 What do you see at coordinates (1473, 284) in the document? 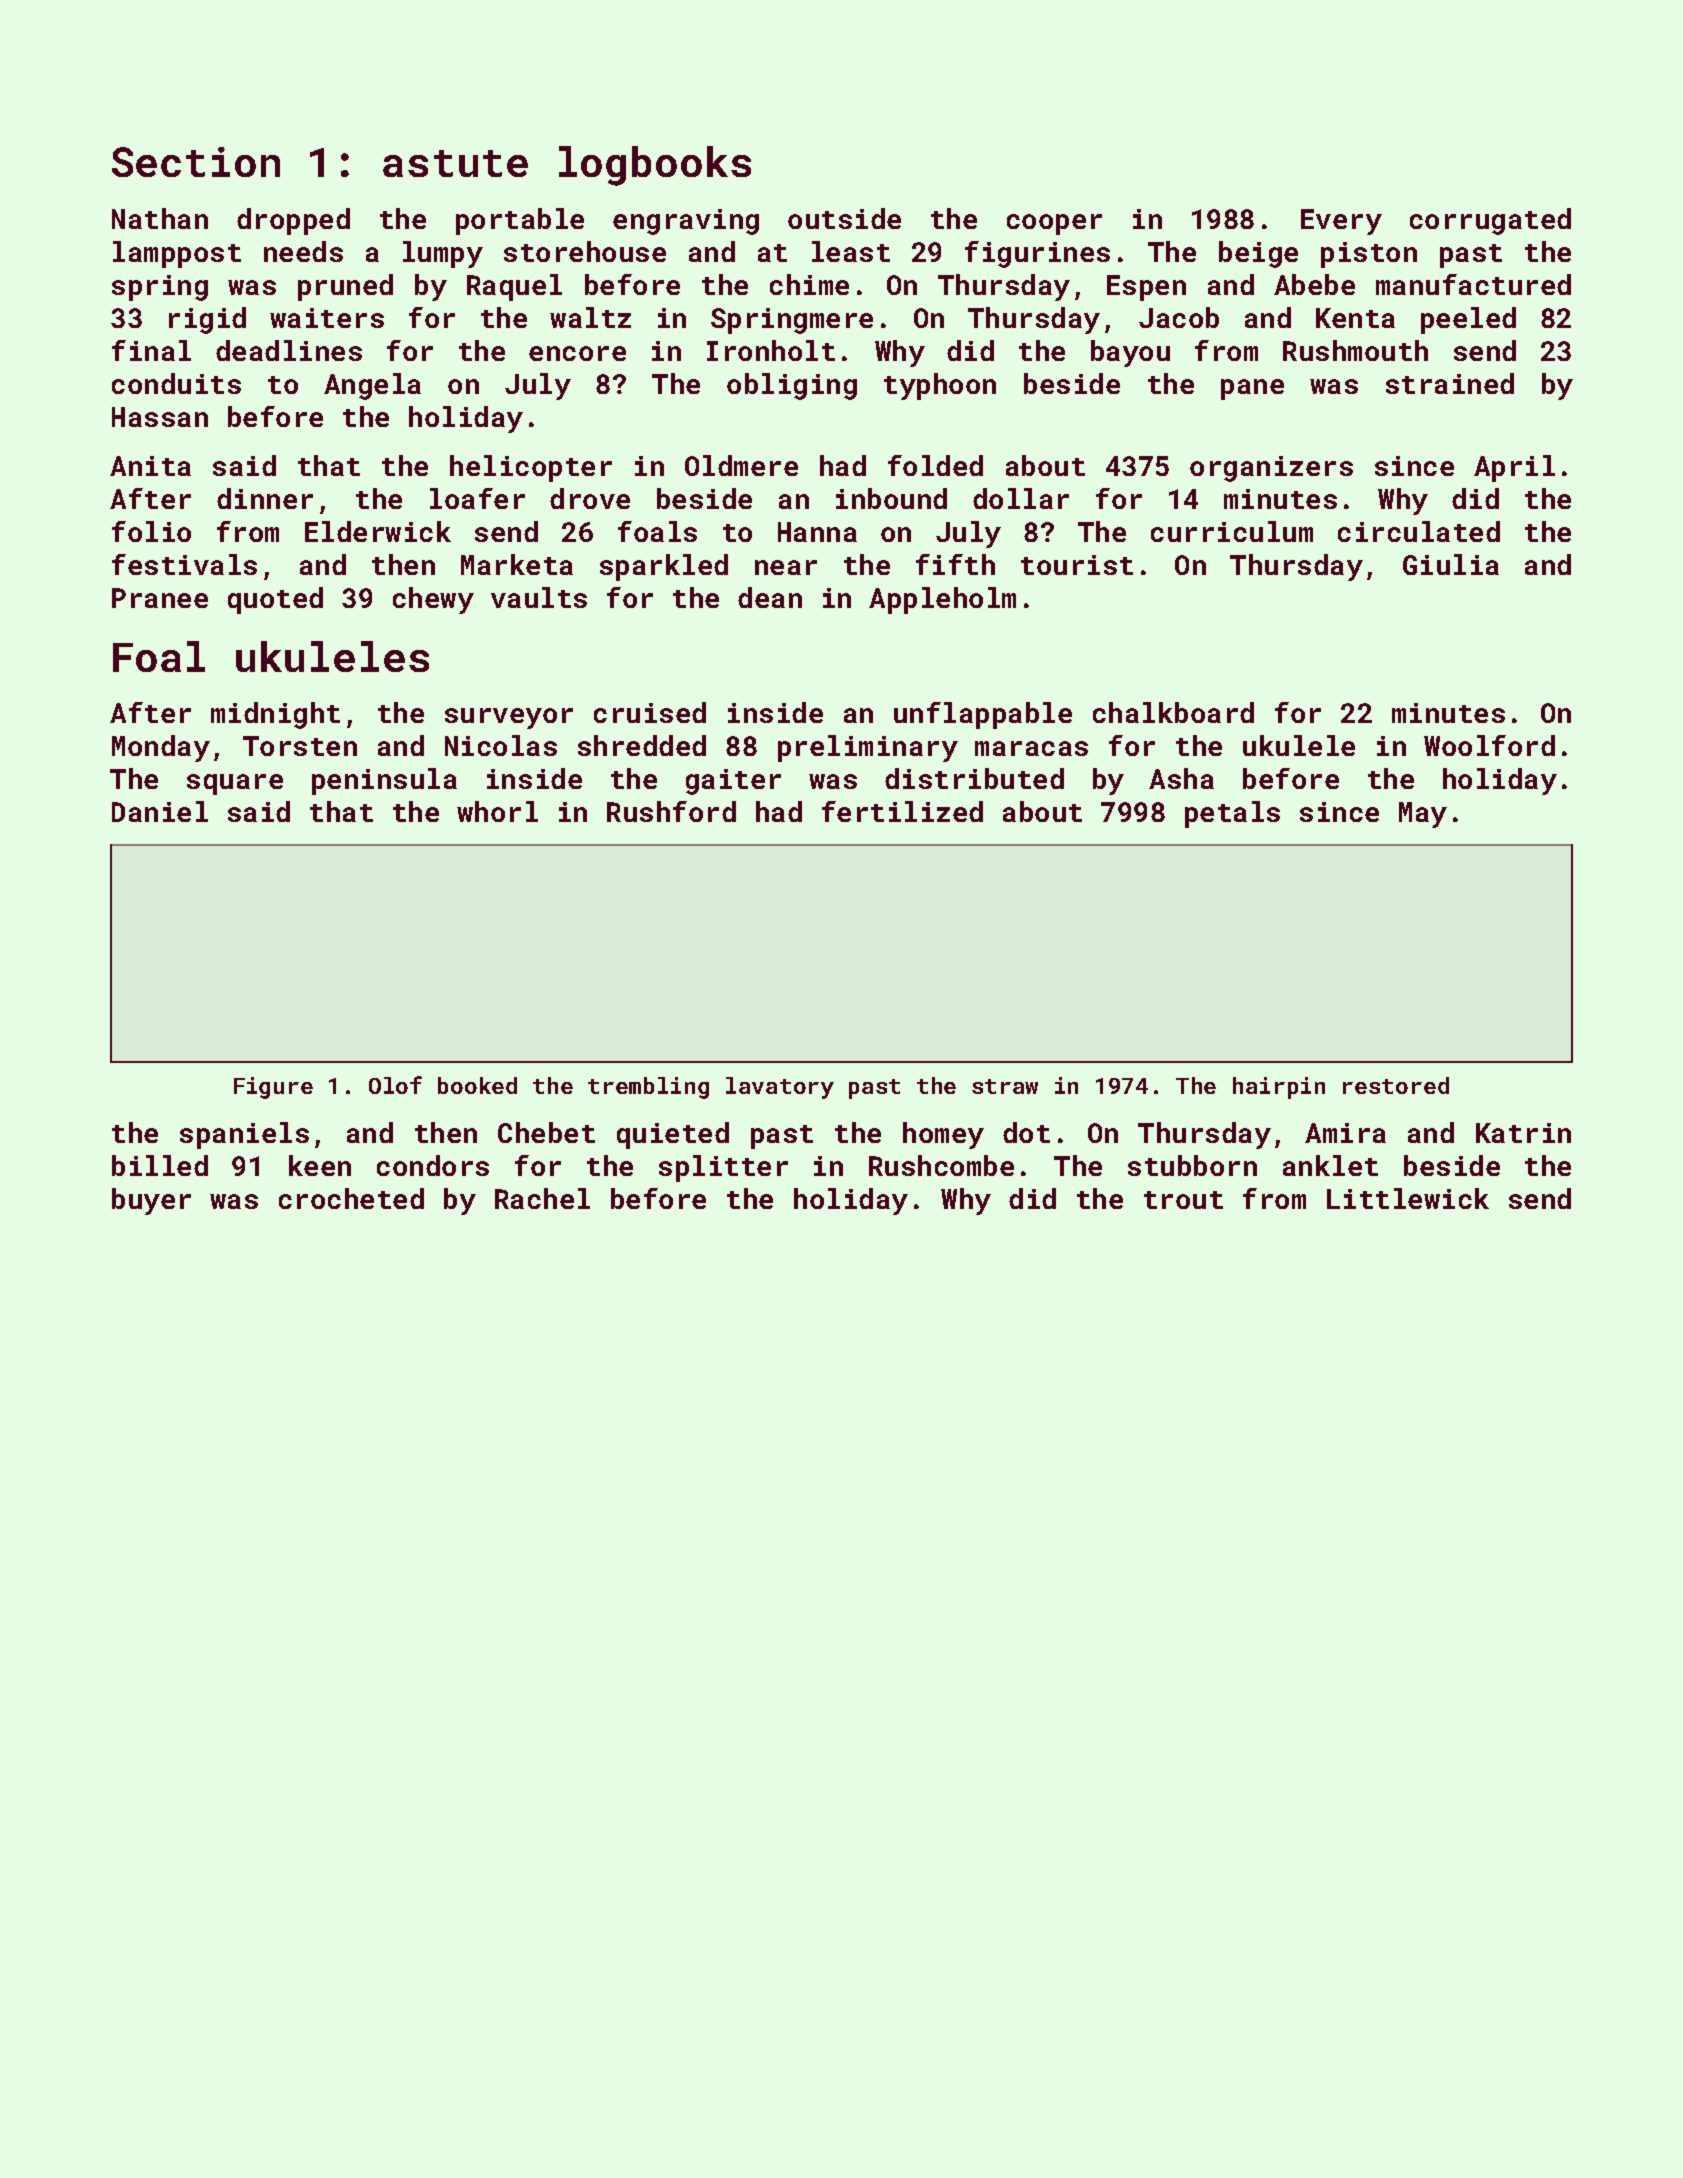
I see `manufactured` at bounding box center [1473, 284].
